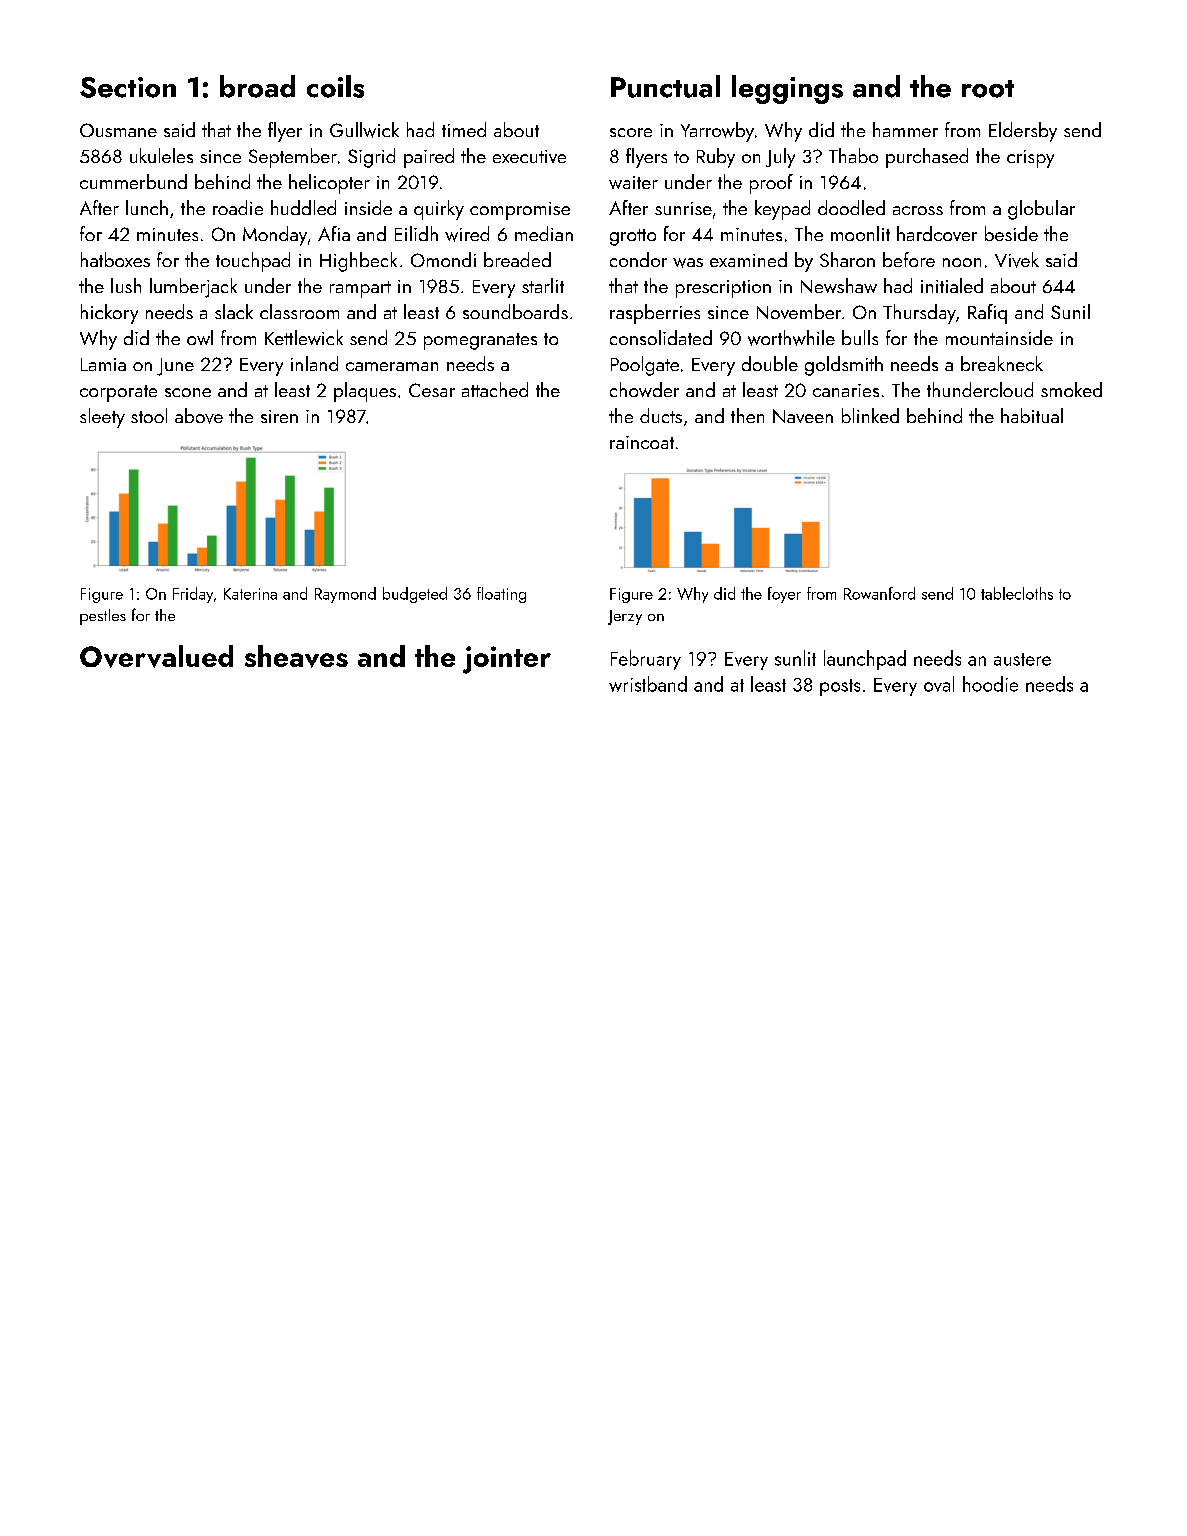 The image size is (1187, 1536). What do you see at coordinates (642, 442) in the screenshot?
I see `raincoat` at bounding box center [642, 442].
